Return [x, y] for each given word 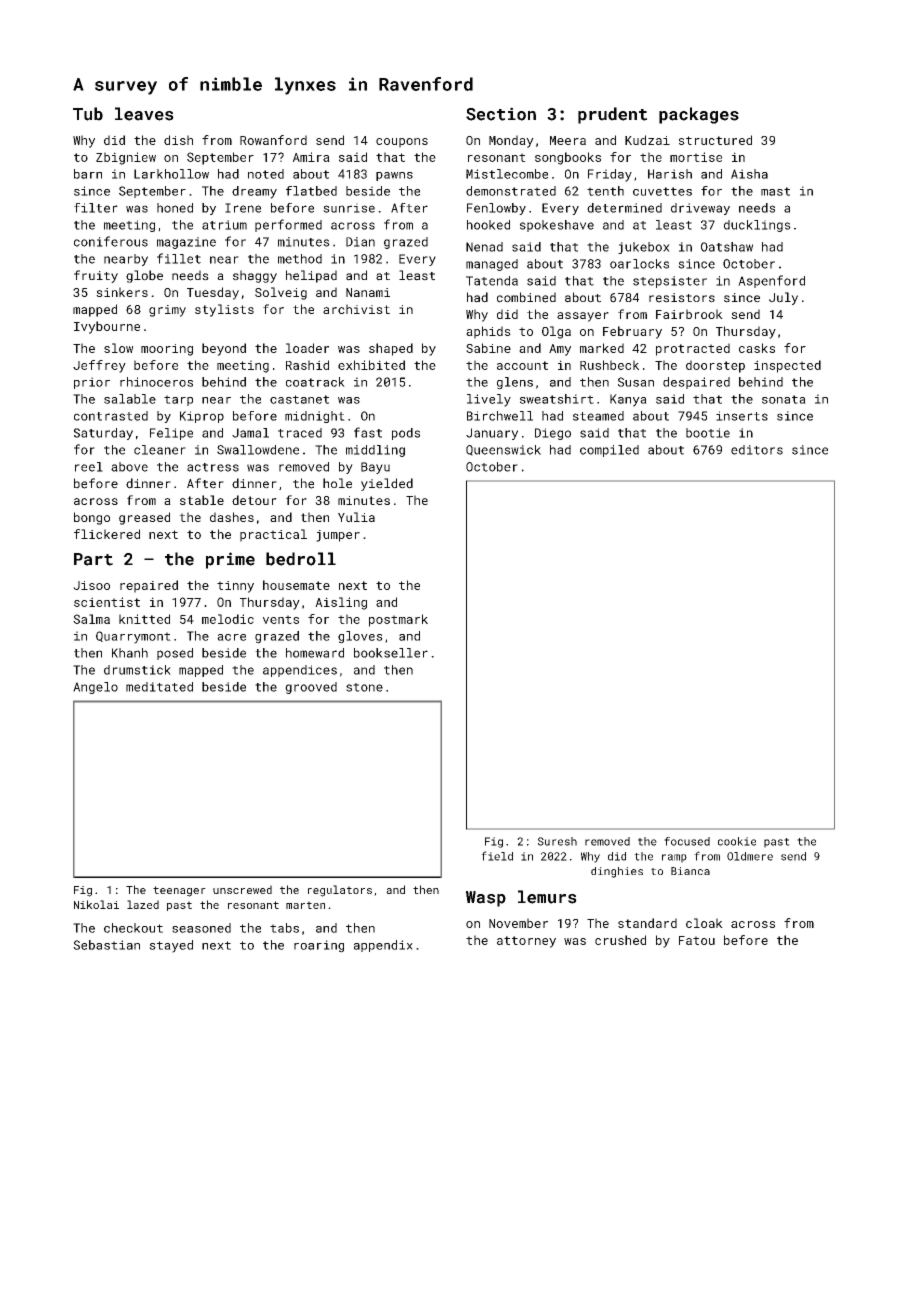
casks [757, 348]
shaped [391, 349]
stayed [171, 946]
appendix [383, 946]
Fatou [697, 940]
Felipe [171, 434]
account [522, 365]
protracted [693, 349]
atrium [224, 225]
